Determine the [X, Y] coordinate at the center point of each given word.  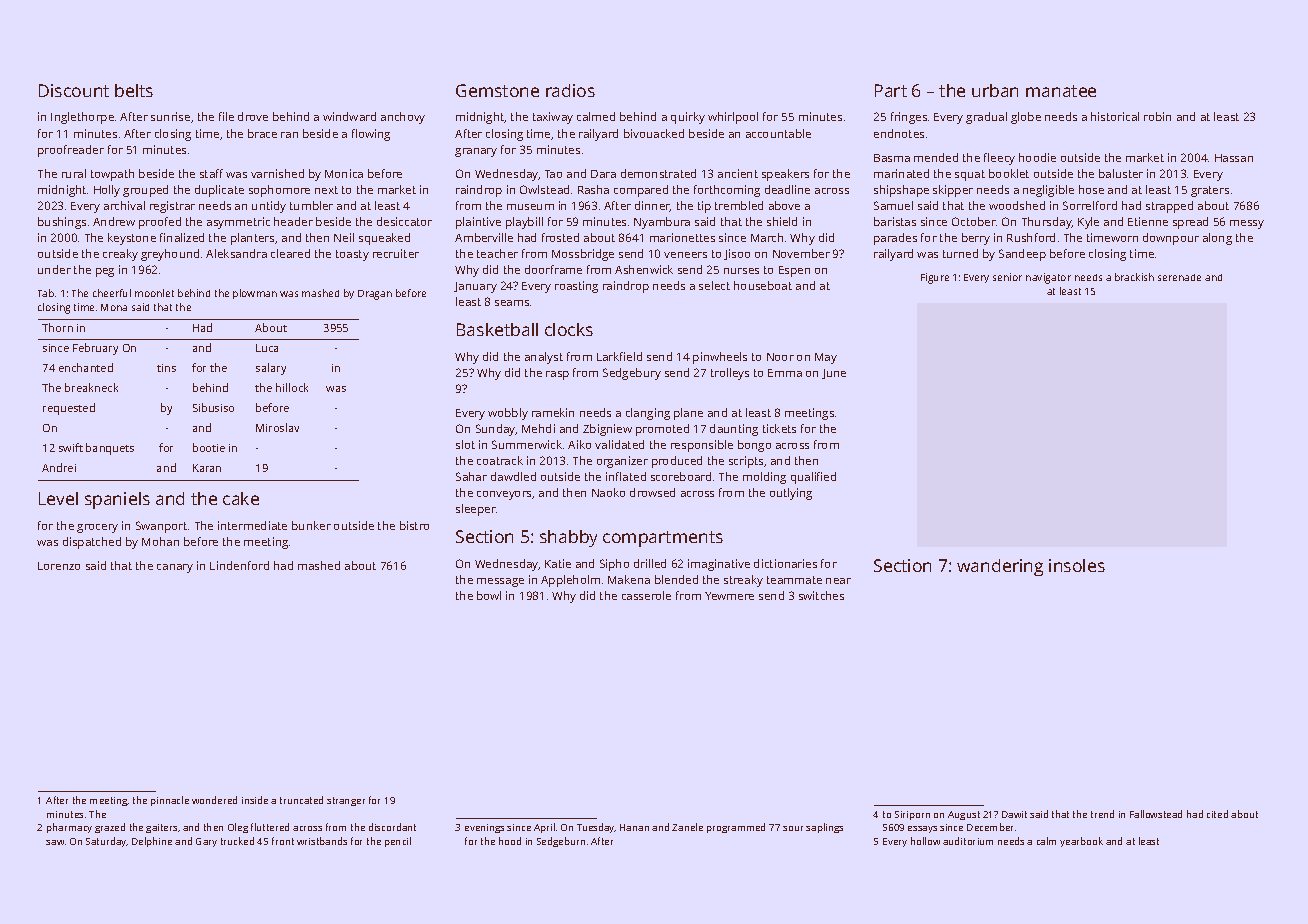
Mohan [160, 541]
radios [570, 90]
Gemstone [497, 90]
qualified [813, 478]
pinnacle [170, 801]
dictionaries [785, 563]
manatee [1061, 91]
